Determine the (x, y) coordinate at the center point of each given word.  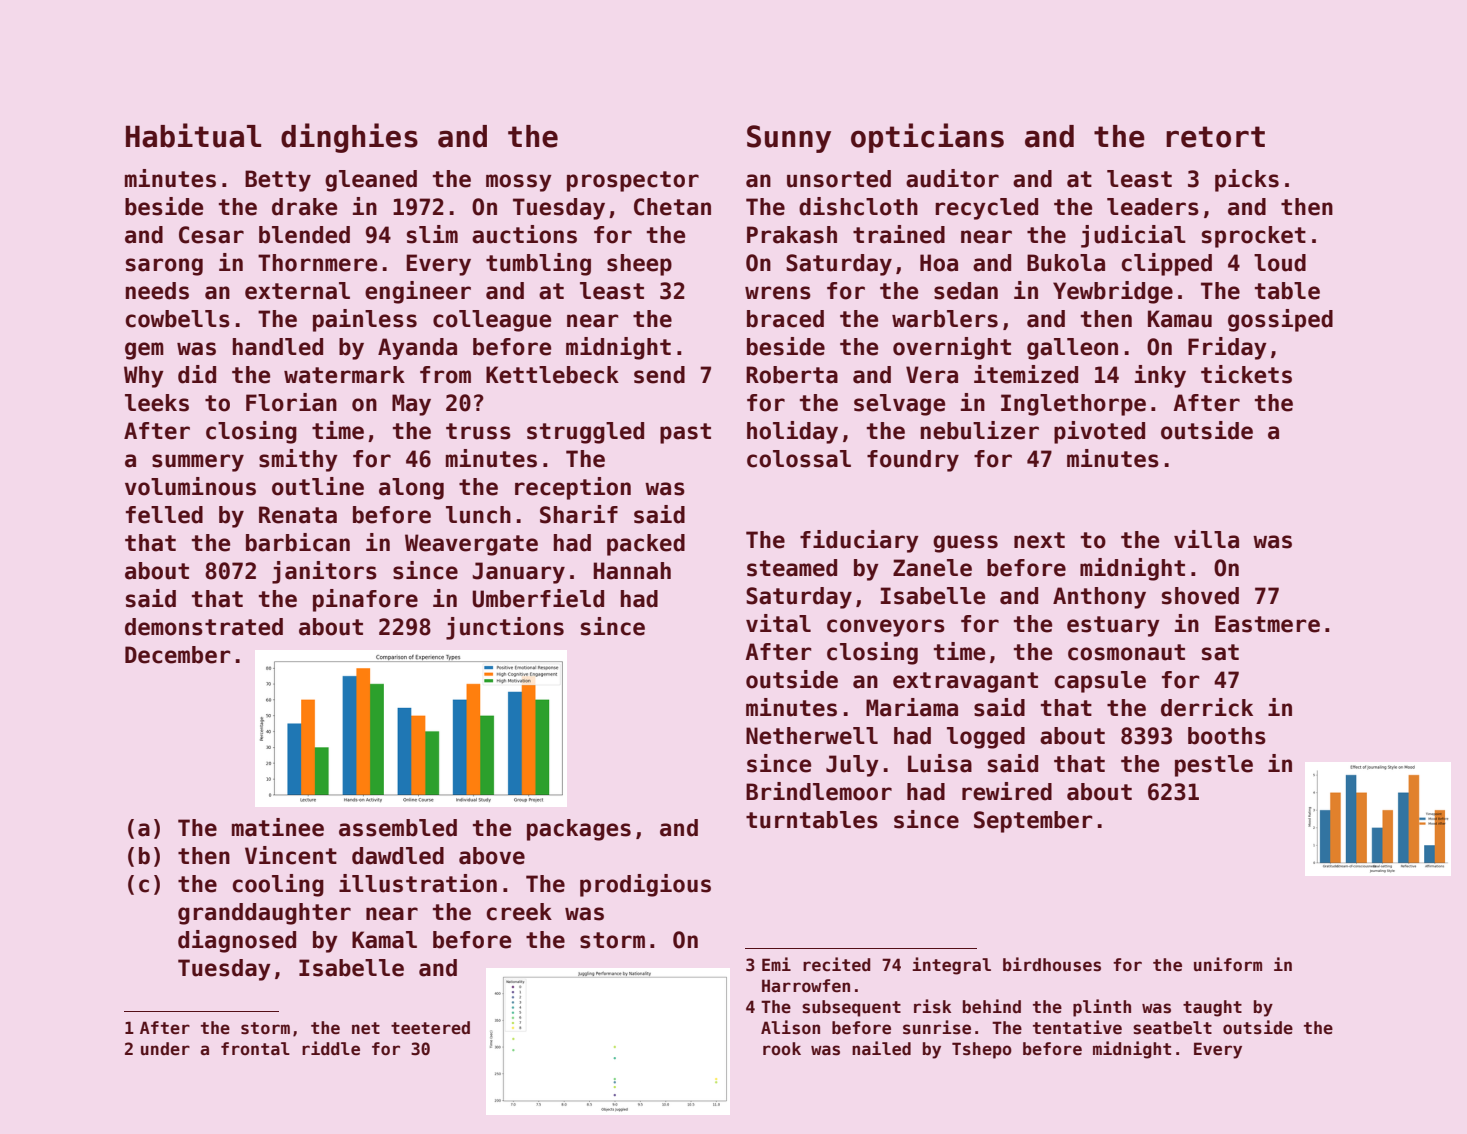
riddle (331, 1048)
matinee (278, 827)
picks (1247, 180)
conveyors (886, 628)
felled (164, 515)
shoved (1200, 596)
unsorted (839, 179)
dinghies (349, 138)
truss (478, 431)
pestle (1214, 766)
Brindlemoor (819, 791)
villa (1206, 539)
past (685, 433)
